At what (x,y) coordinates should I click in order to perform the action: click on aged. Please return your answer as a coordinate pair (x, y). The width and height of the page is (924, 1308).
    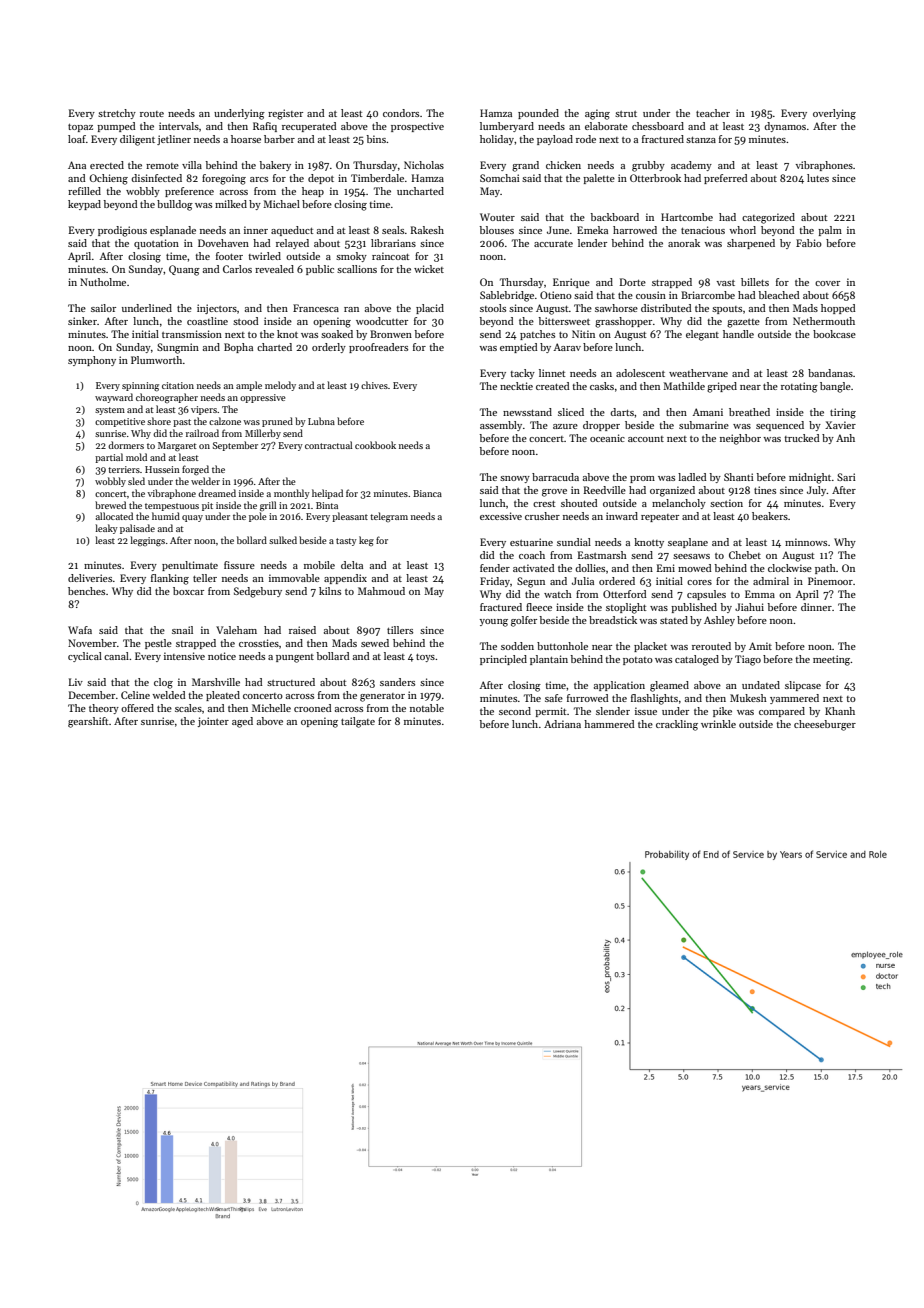
    Looking at the image, I should click on (242, 722).
